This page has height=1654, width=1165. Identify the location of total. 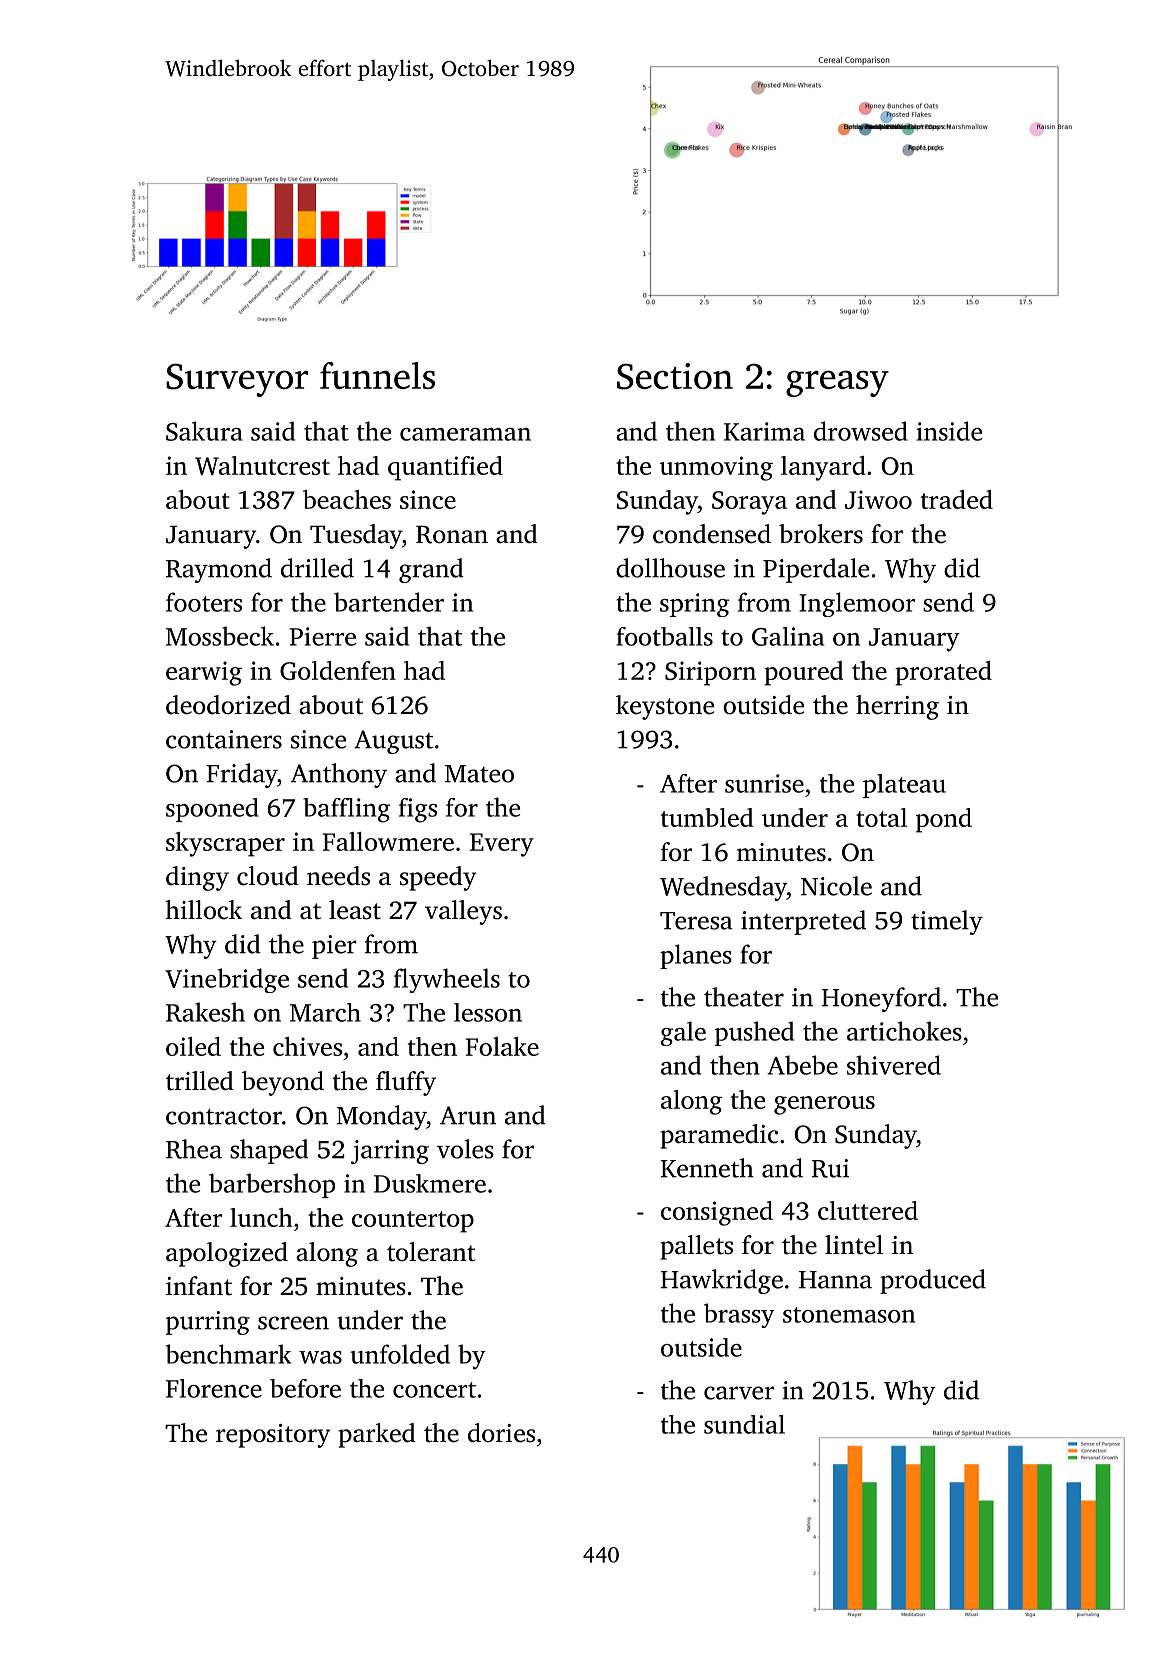
(881, 817).
